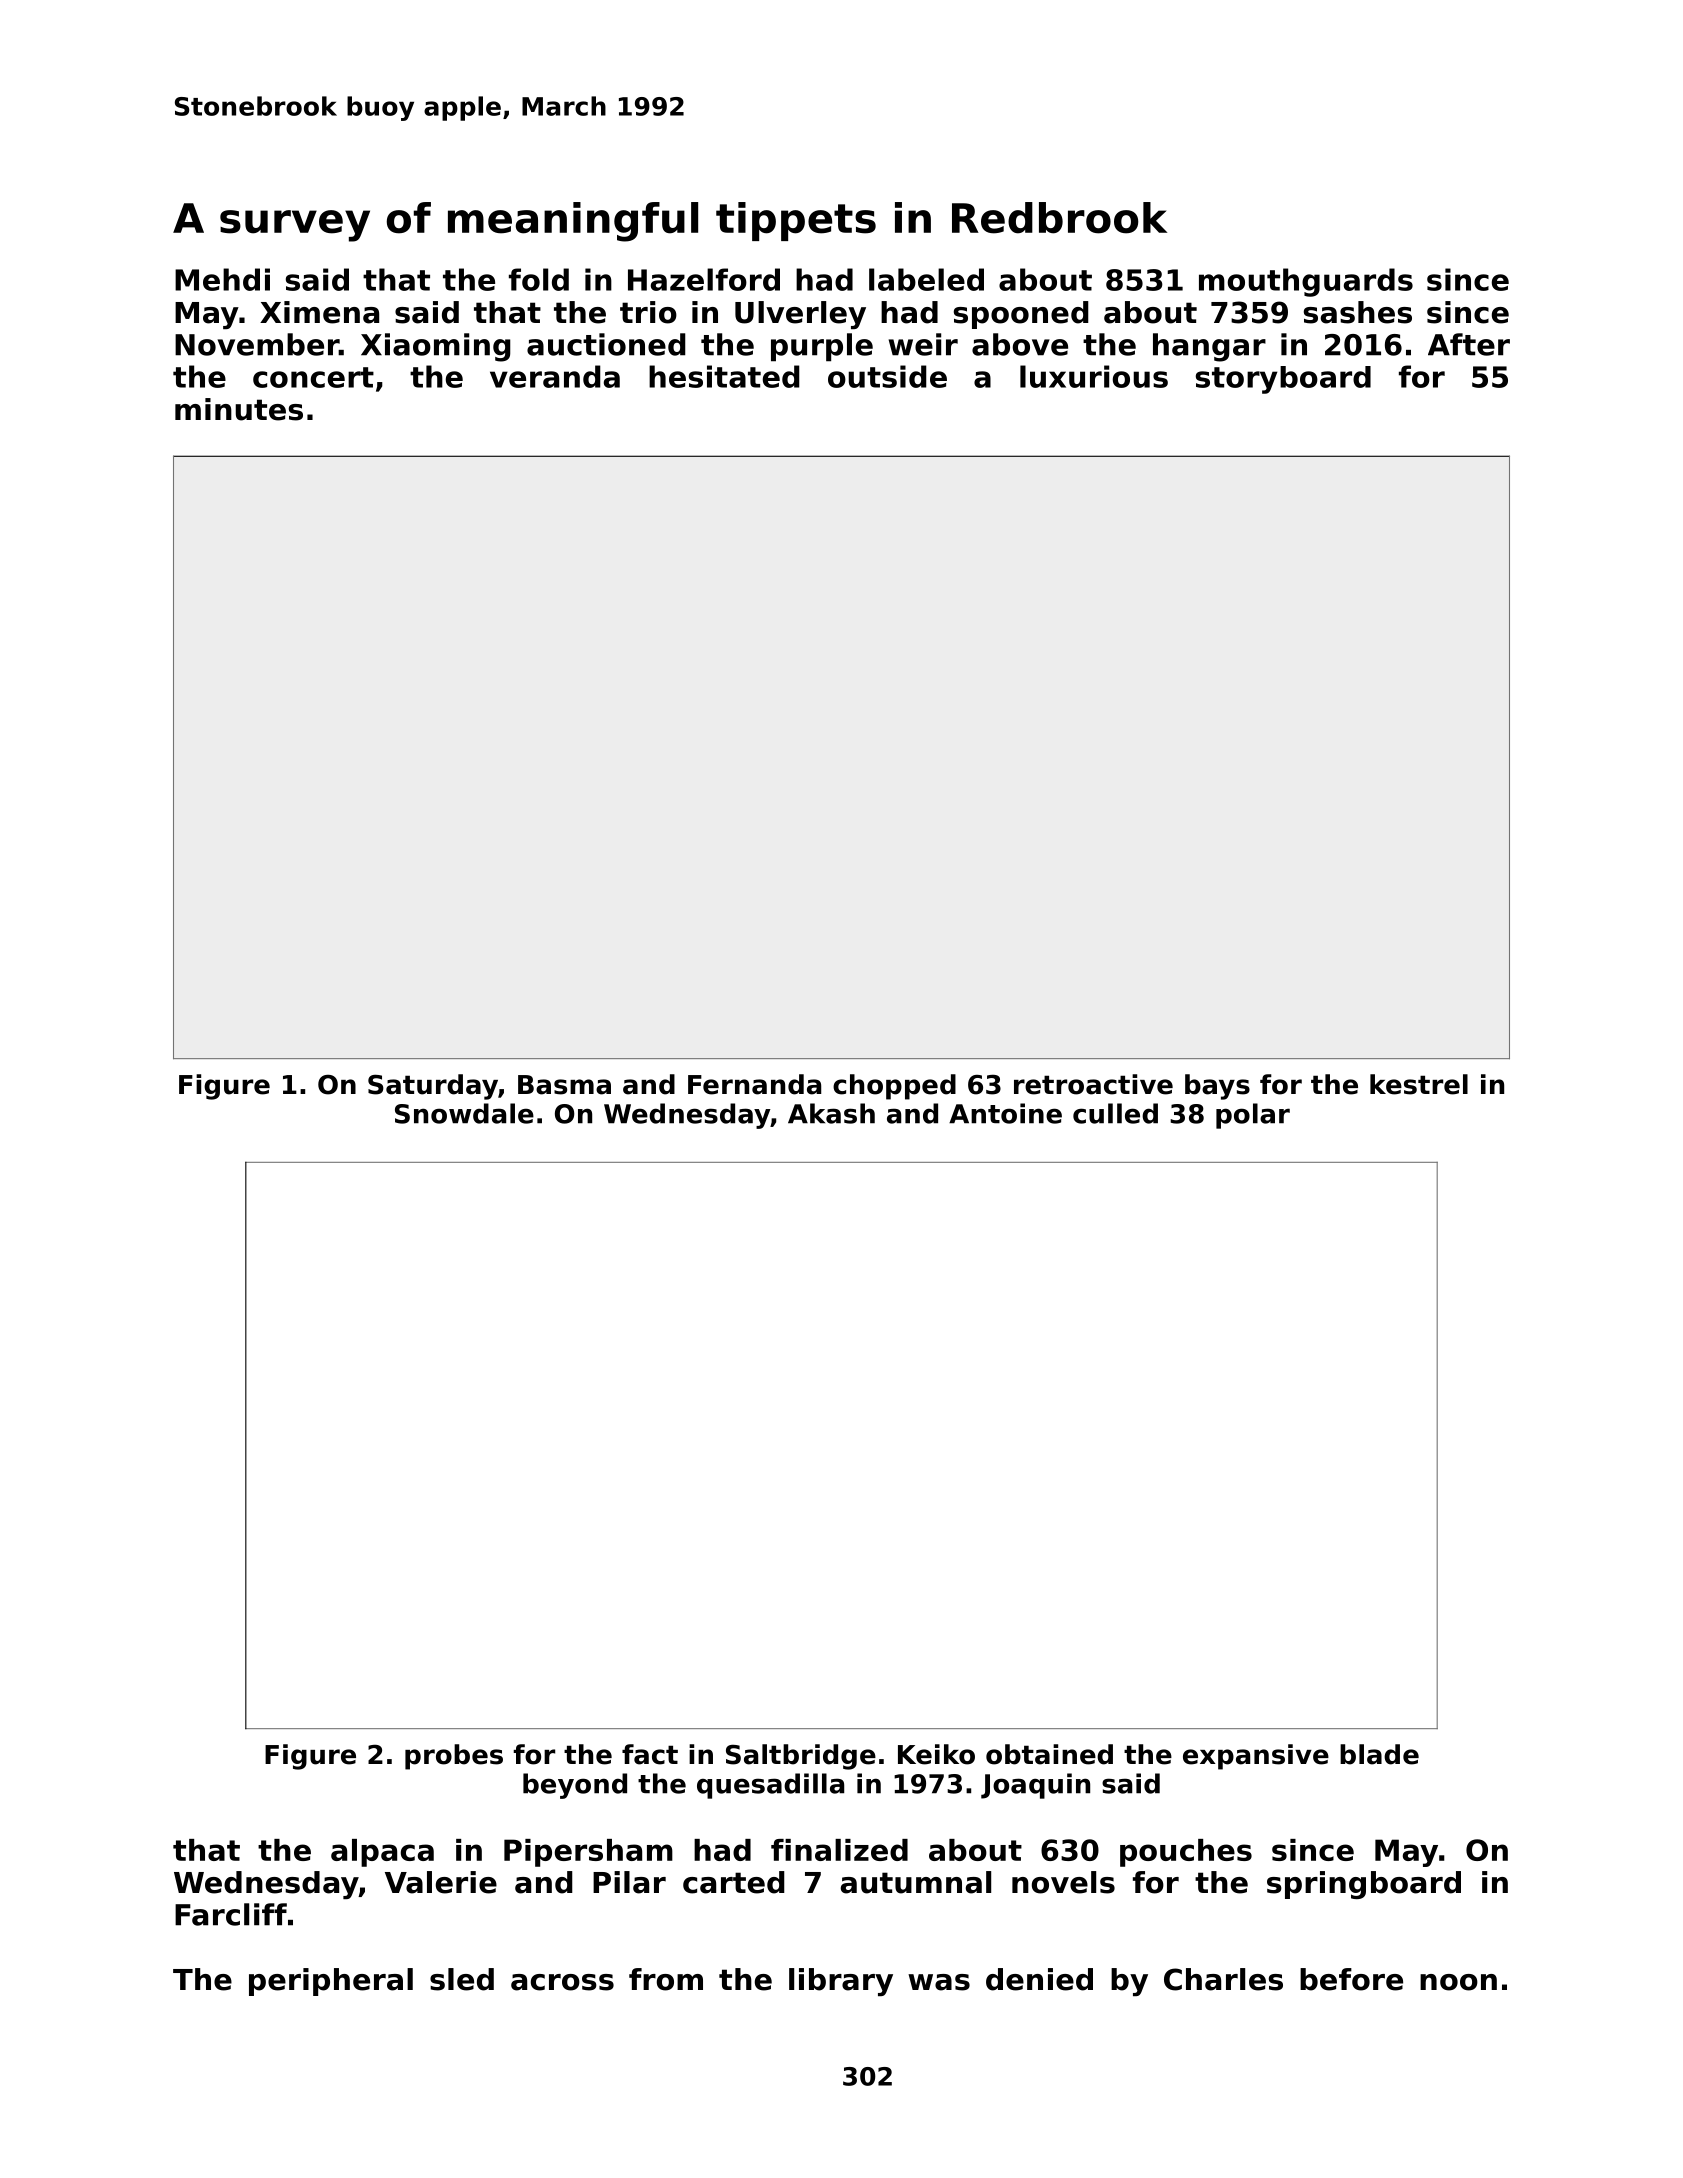 The width and height of the page is (1683, 2178). I want to click on veranda, so click(555, 376).
